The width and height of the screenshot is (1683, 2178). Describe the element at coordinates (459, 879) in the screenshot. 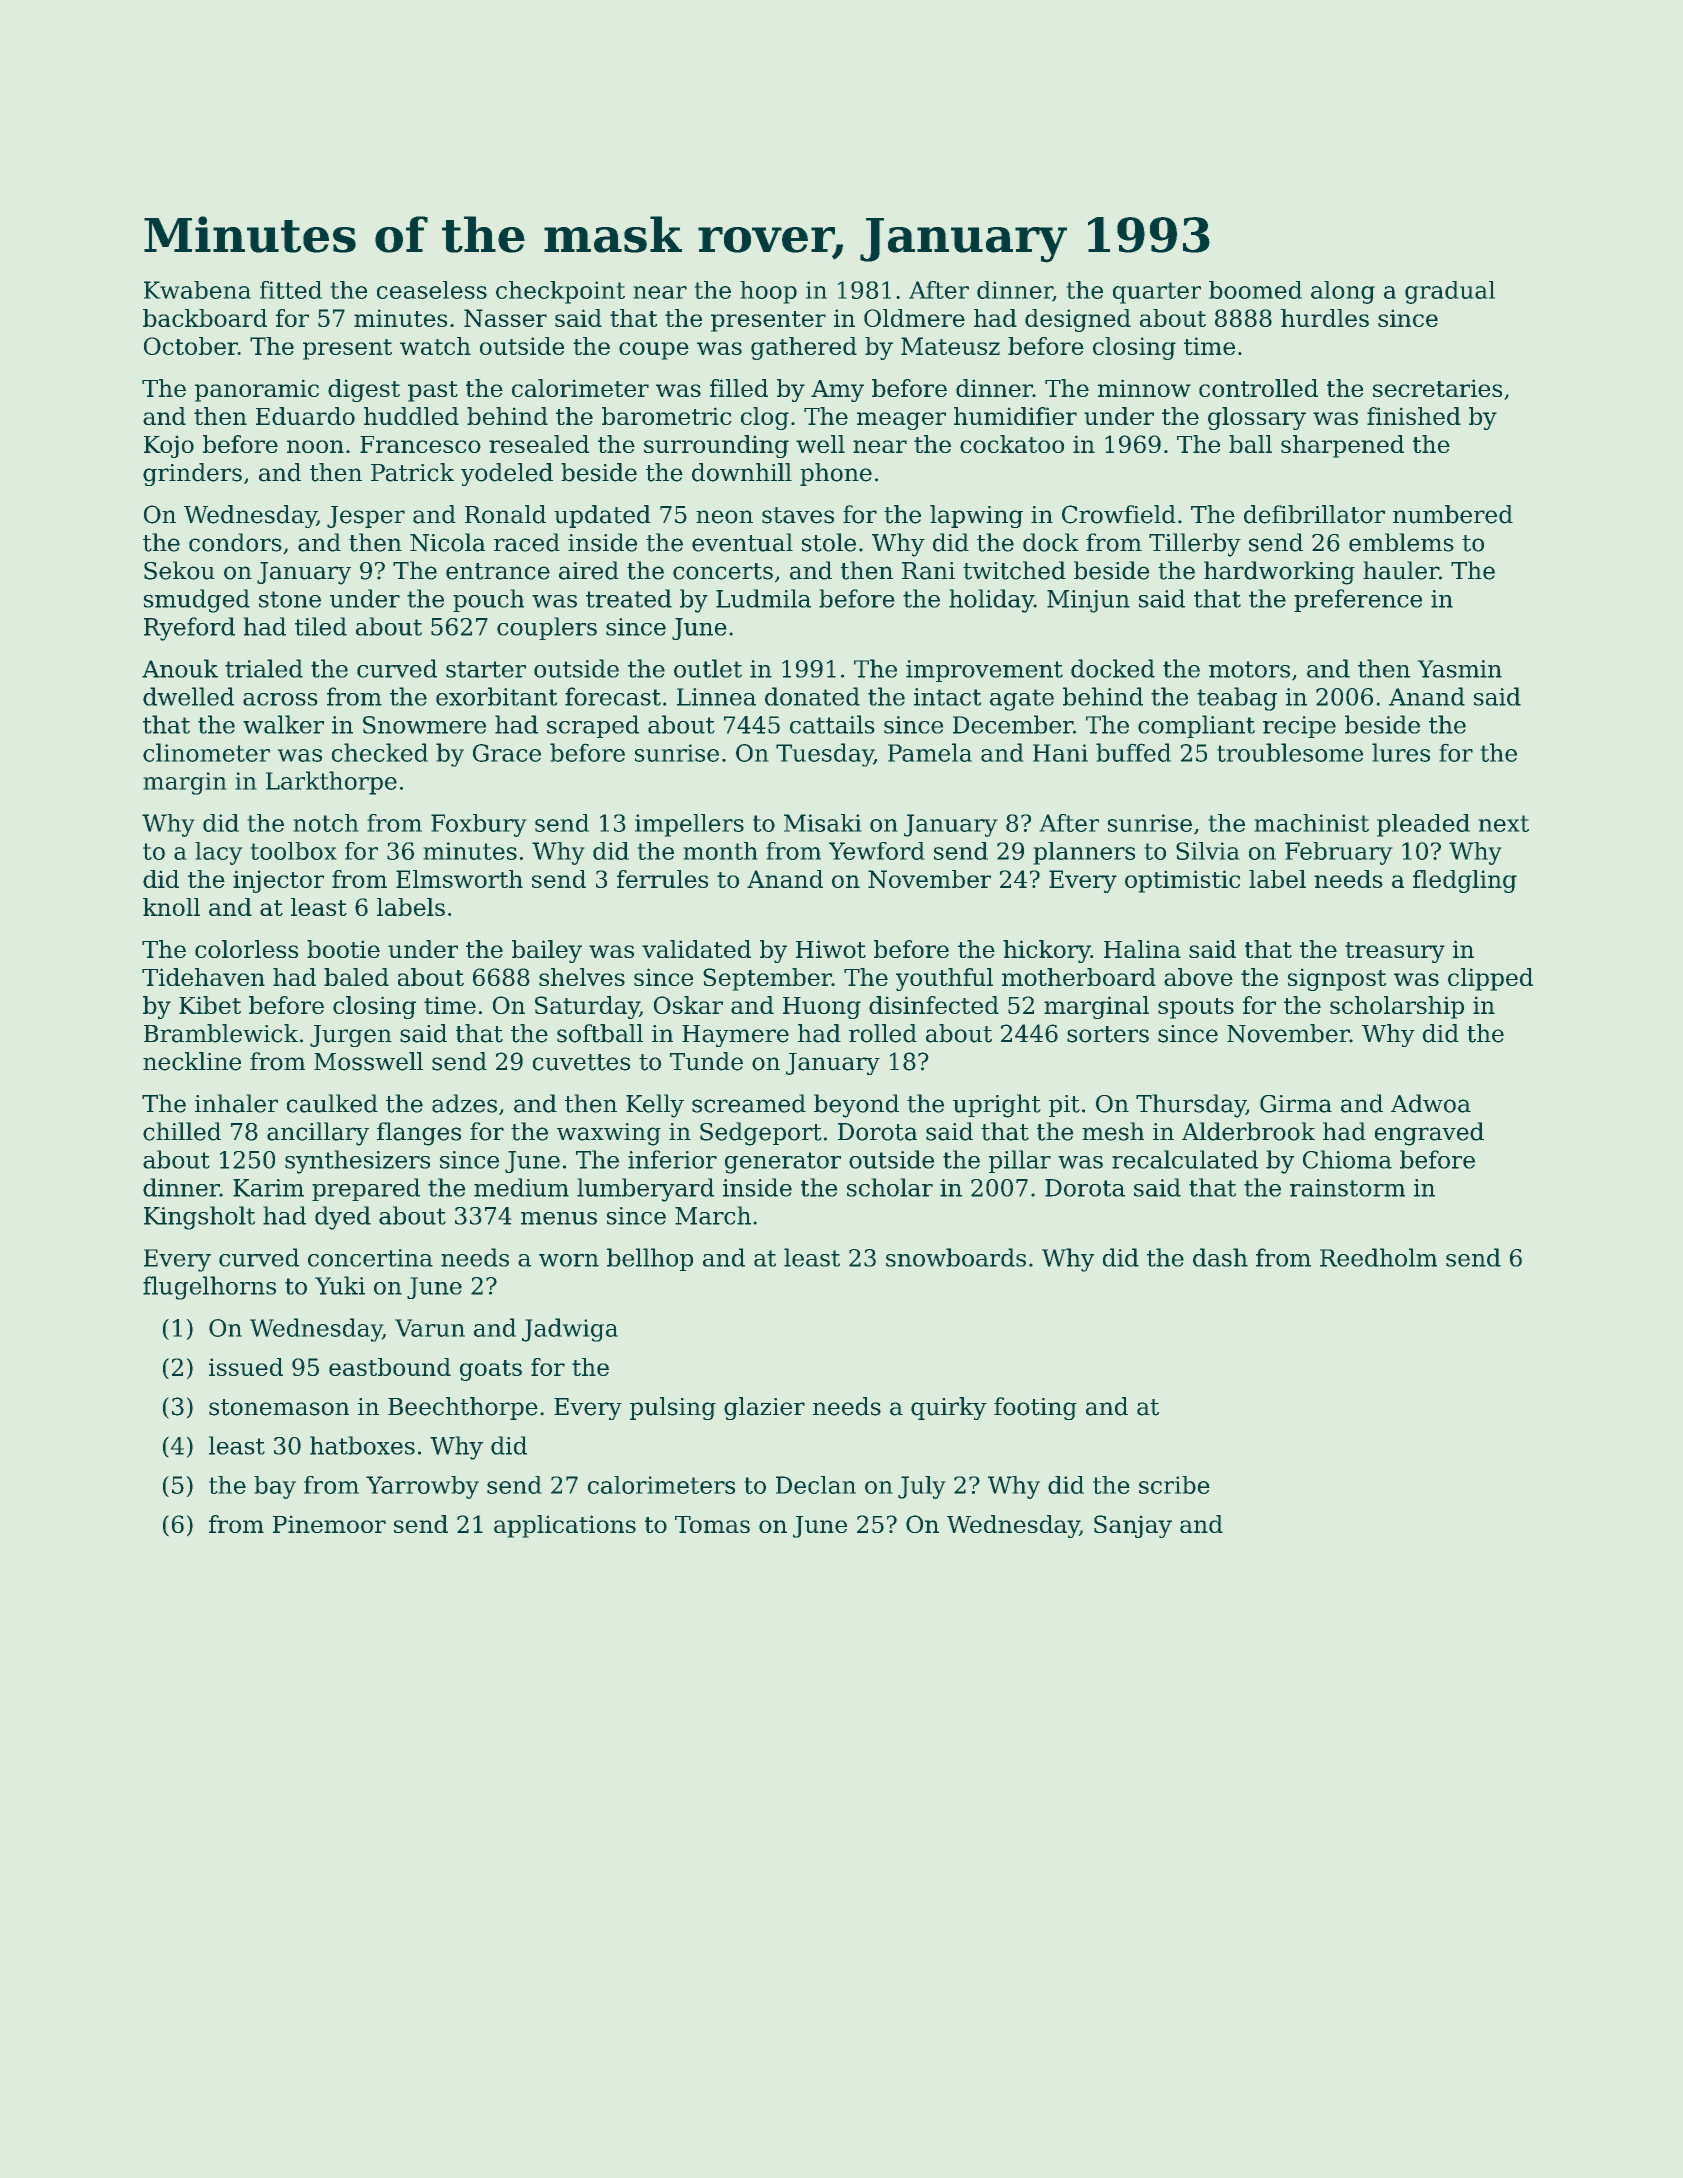

I see `Elmsworth` at that location.
